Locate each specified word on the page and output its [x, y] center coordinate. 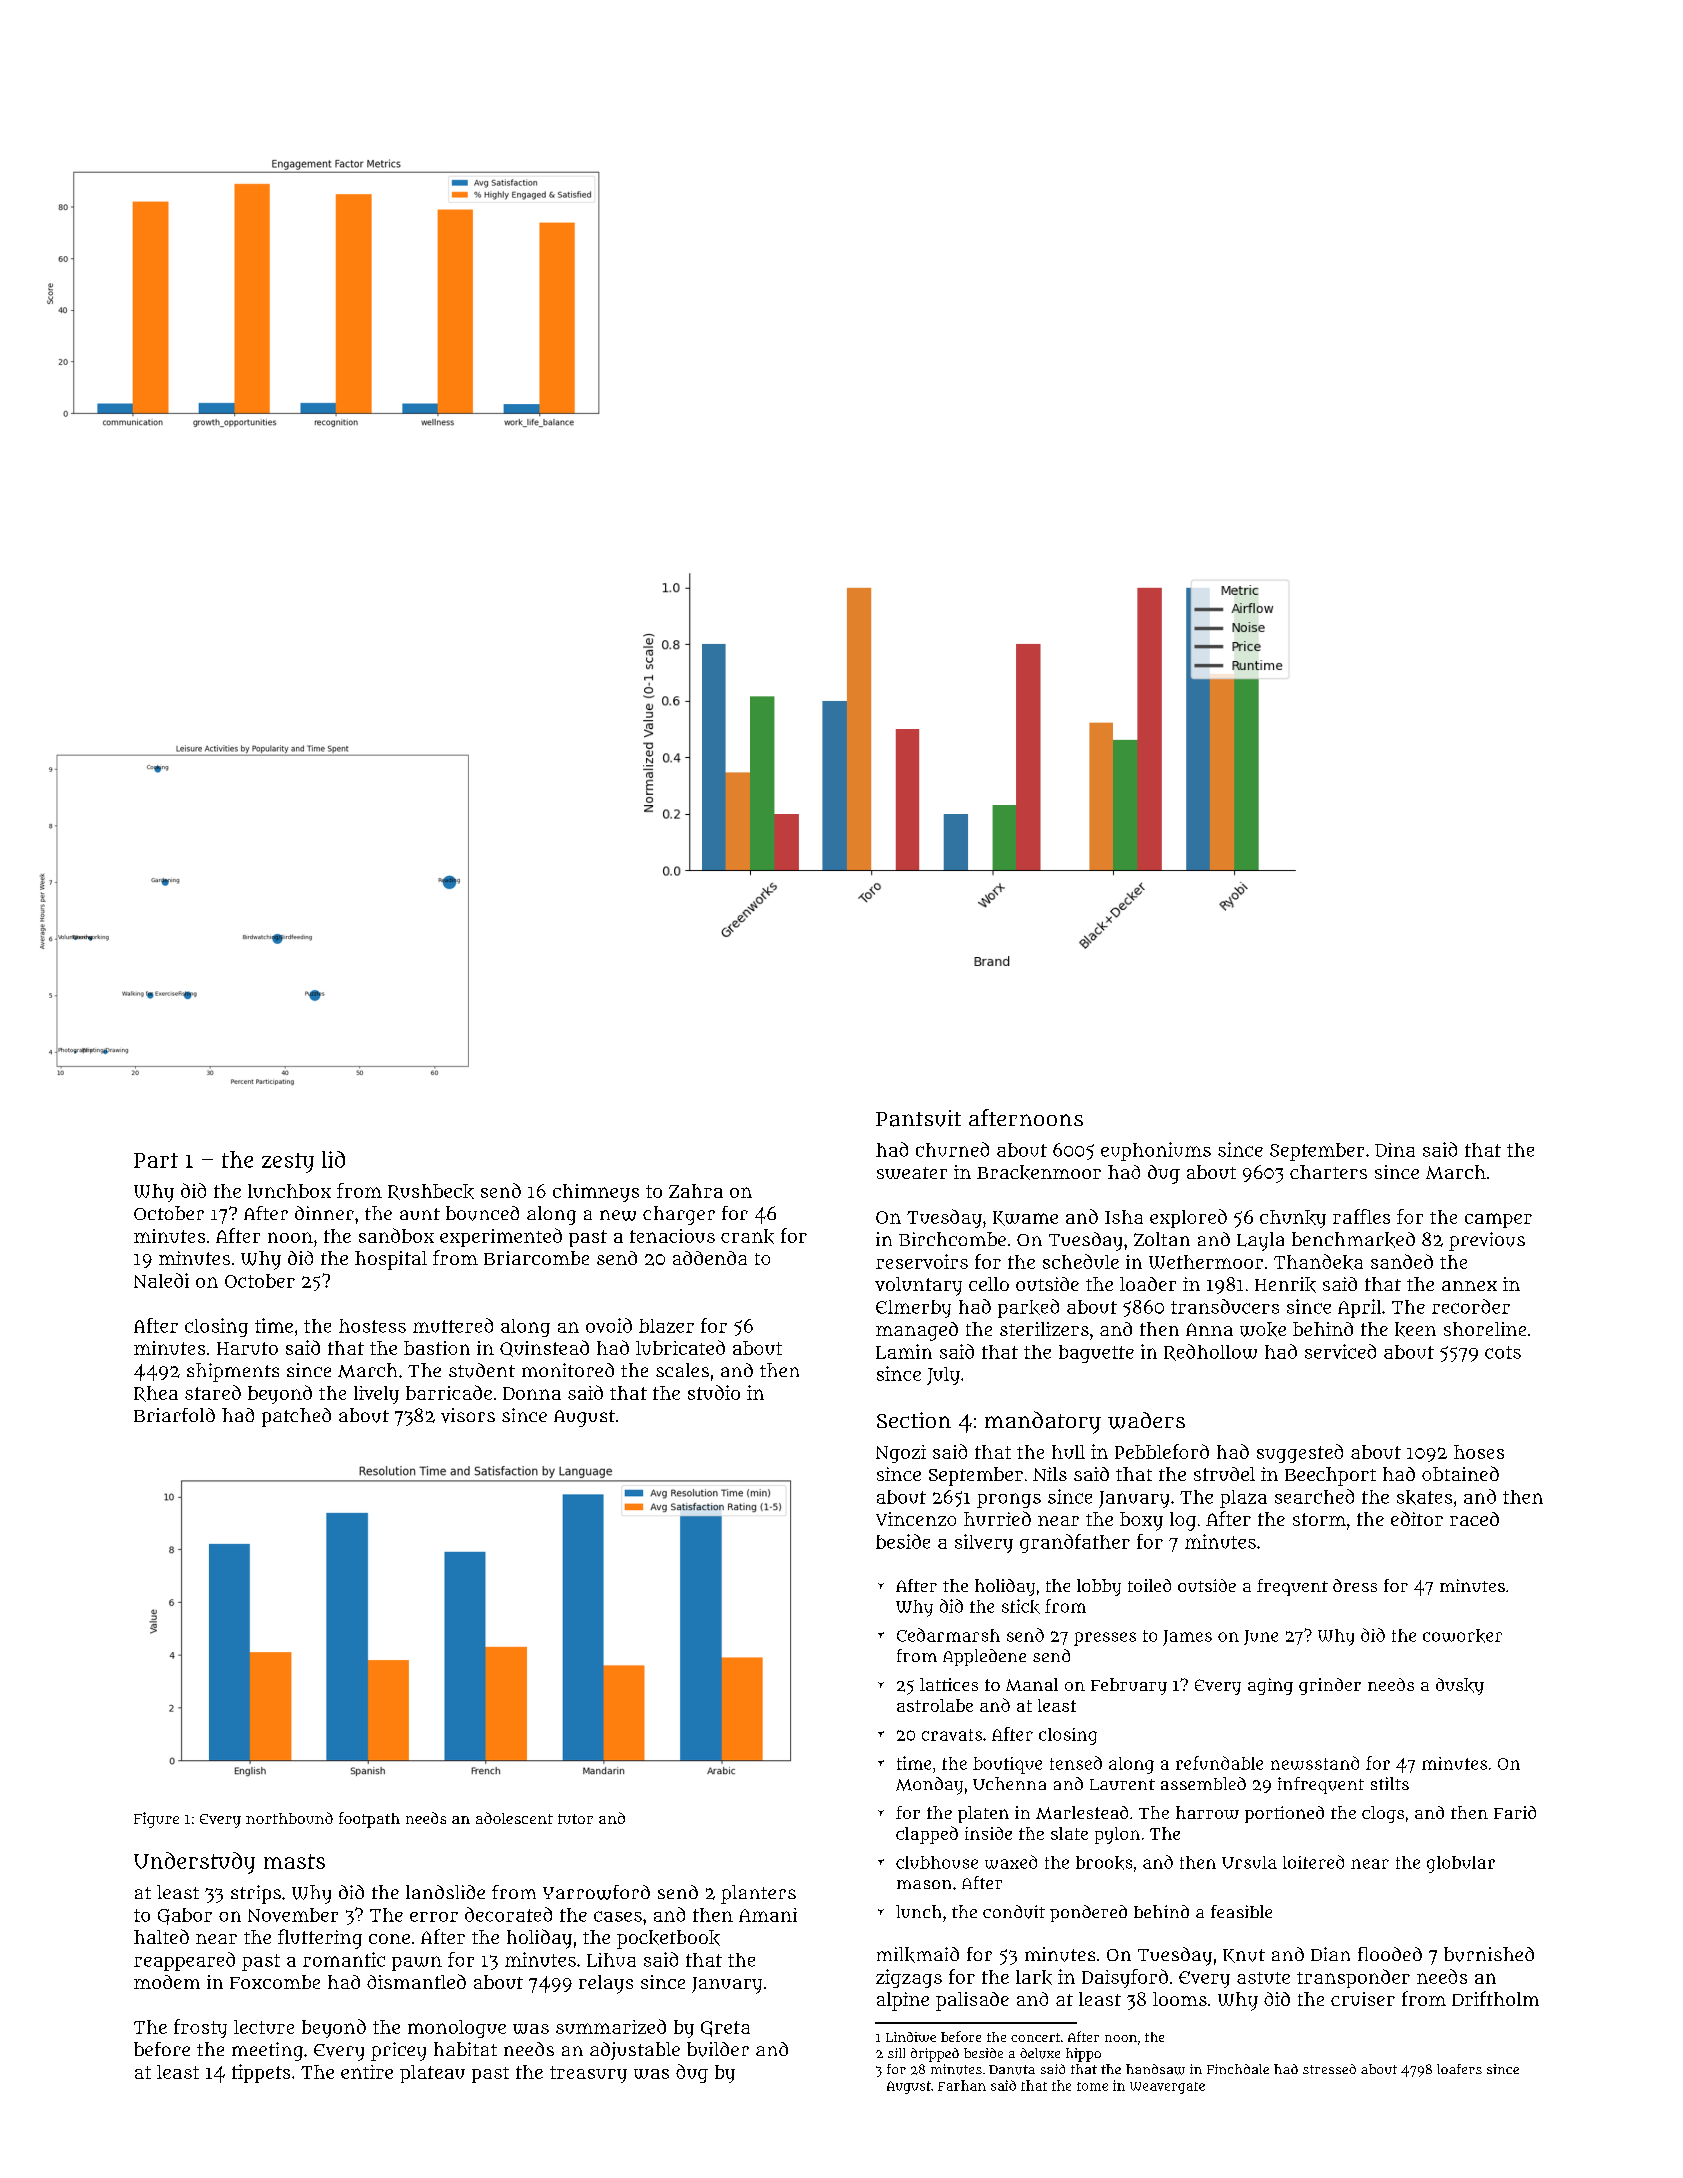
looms [1180, 1999]
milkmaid [918, 1955]
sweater [912, 1173]
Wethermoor [1206, 1262]
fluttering [320, 1939]
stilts [1390, 1783]
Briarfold [174, 1415]
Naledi [161, 1280]
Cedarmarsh [948, 1635]
